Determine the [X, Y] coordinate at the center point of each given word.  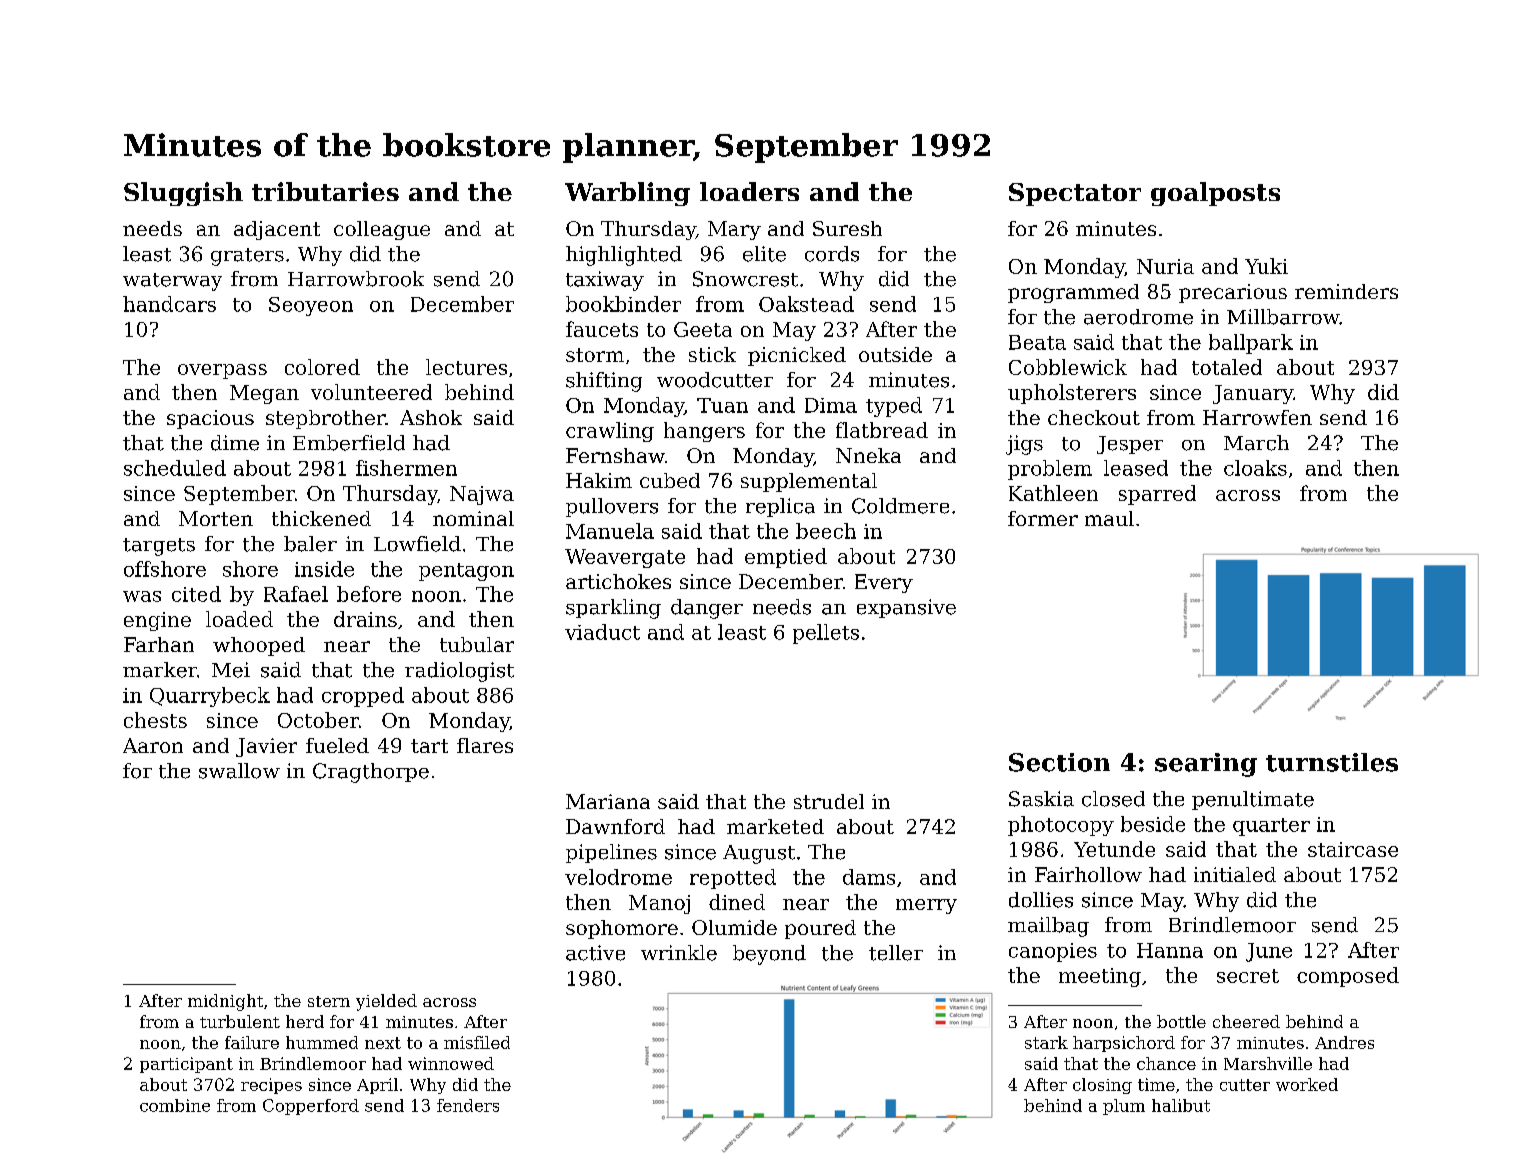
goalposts [1215, 194]
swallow [239, 771]
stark [1046, 1042]
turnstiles [1332, 762]
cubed [670, 480]
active [595, 953]
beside [1153, 824]
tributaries [325, 191]
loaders [749, 191]
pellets [826, 634]
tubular [477, 644]
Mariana [608, 801]
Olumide [734, 927]
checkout [1094, 417]
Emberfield [349, 443]
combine [175, 1105]
